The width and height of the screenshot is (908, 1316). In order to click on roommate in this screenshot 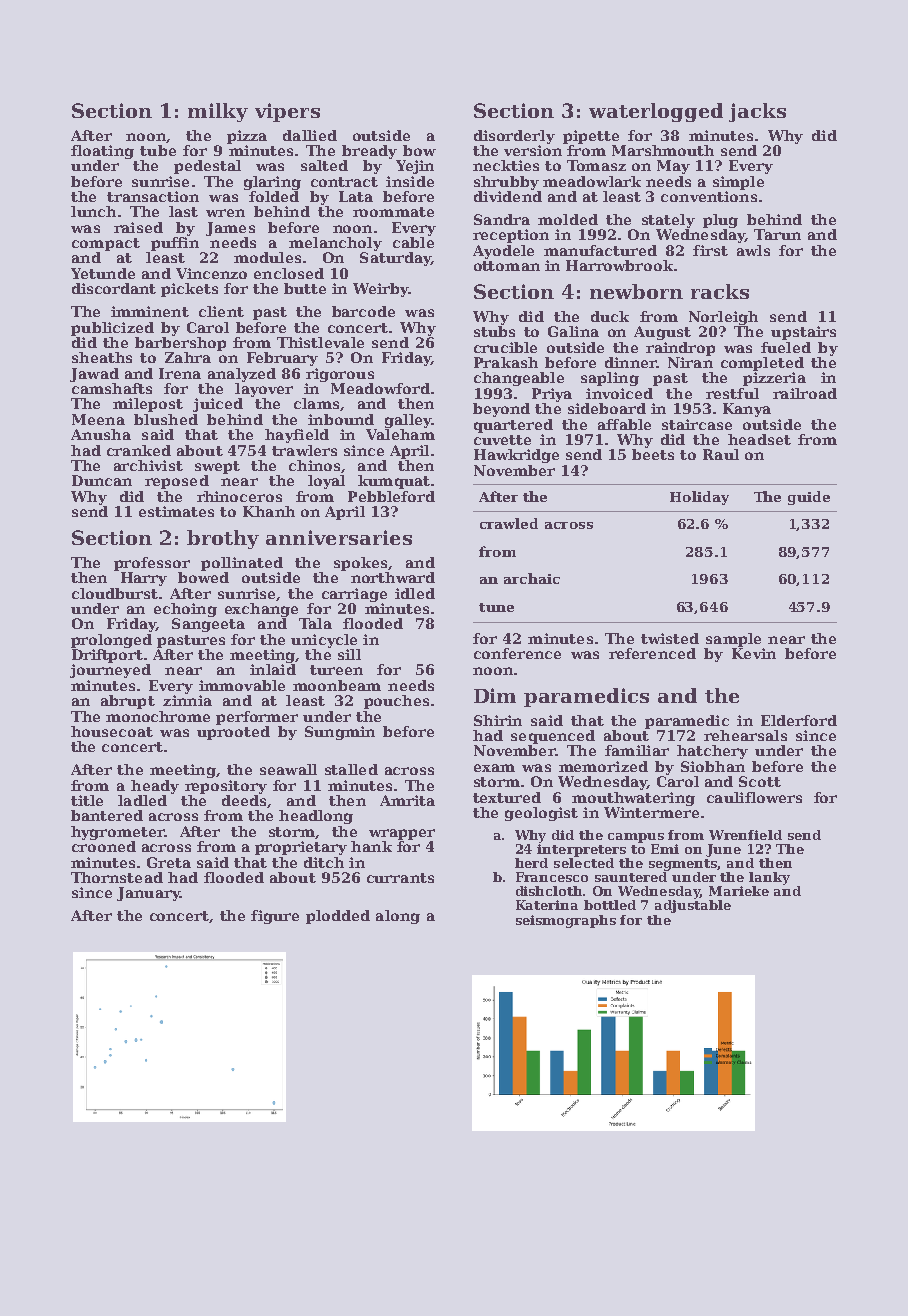, I will do `click(393, 212)`.
